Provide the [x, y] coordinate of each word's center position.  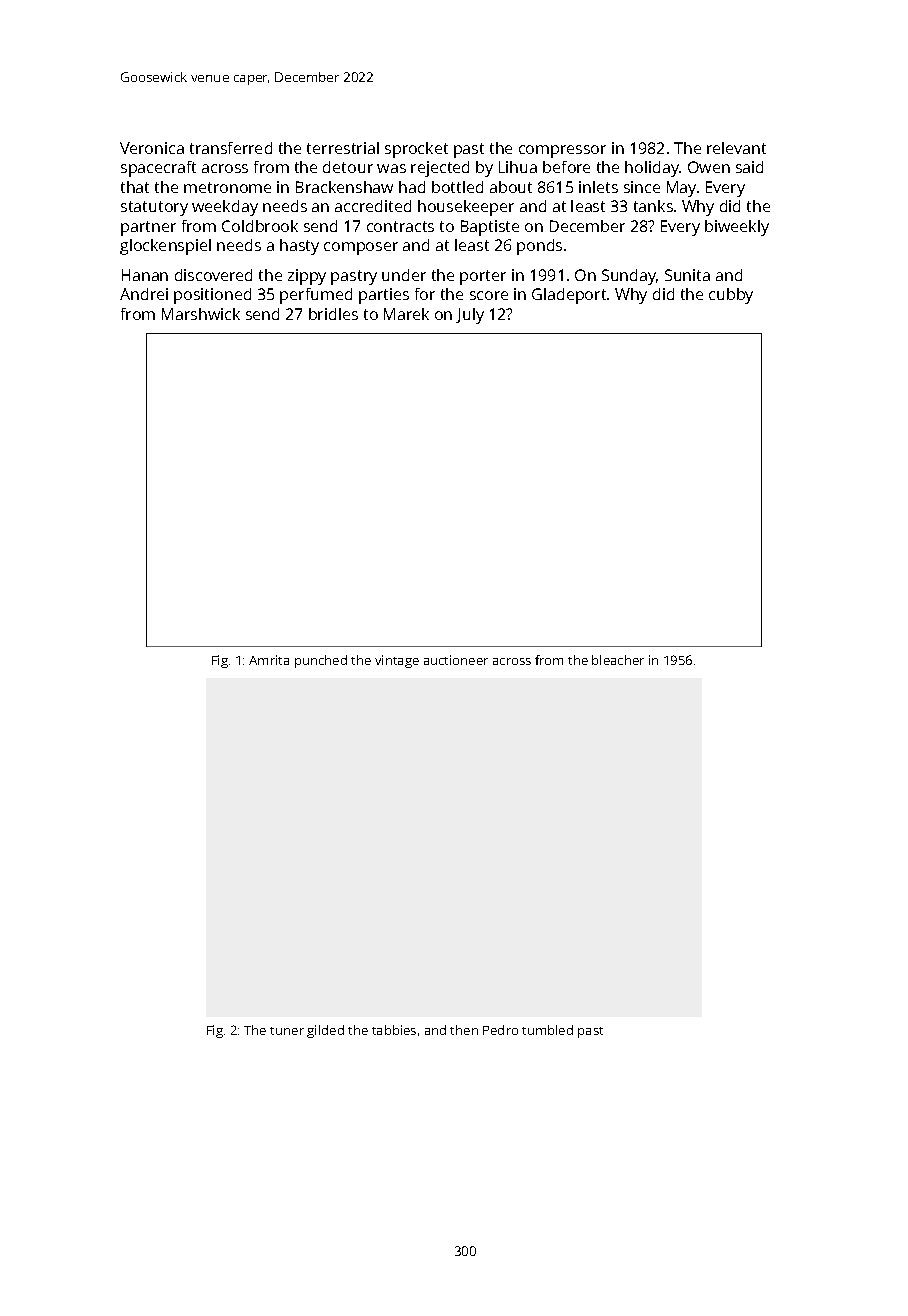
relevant [736, 148]
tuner [287, 1031]
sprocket [416, 150]
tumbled [547, 1030]
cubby [731, 296]
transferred [231, 148]
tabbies [394, 1030]
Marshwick [201, 314]
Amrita [269, 660]
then [464, 1030]
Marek [406, 314]
